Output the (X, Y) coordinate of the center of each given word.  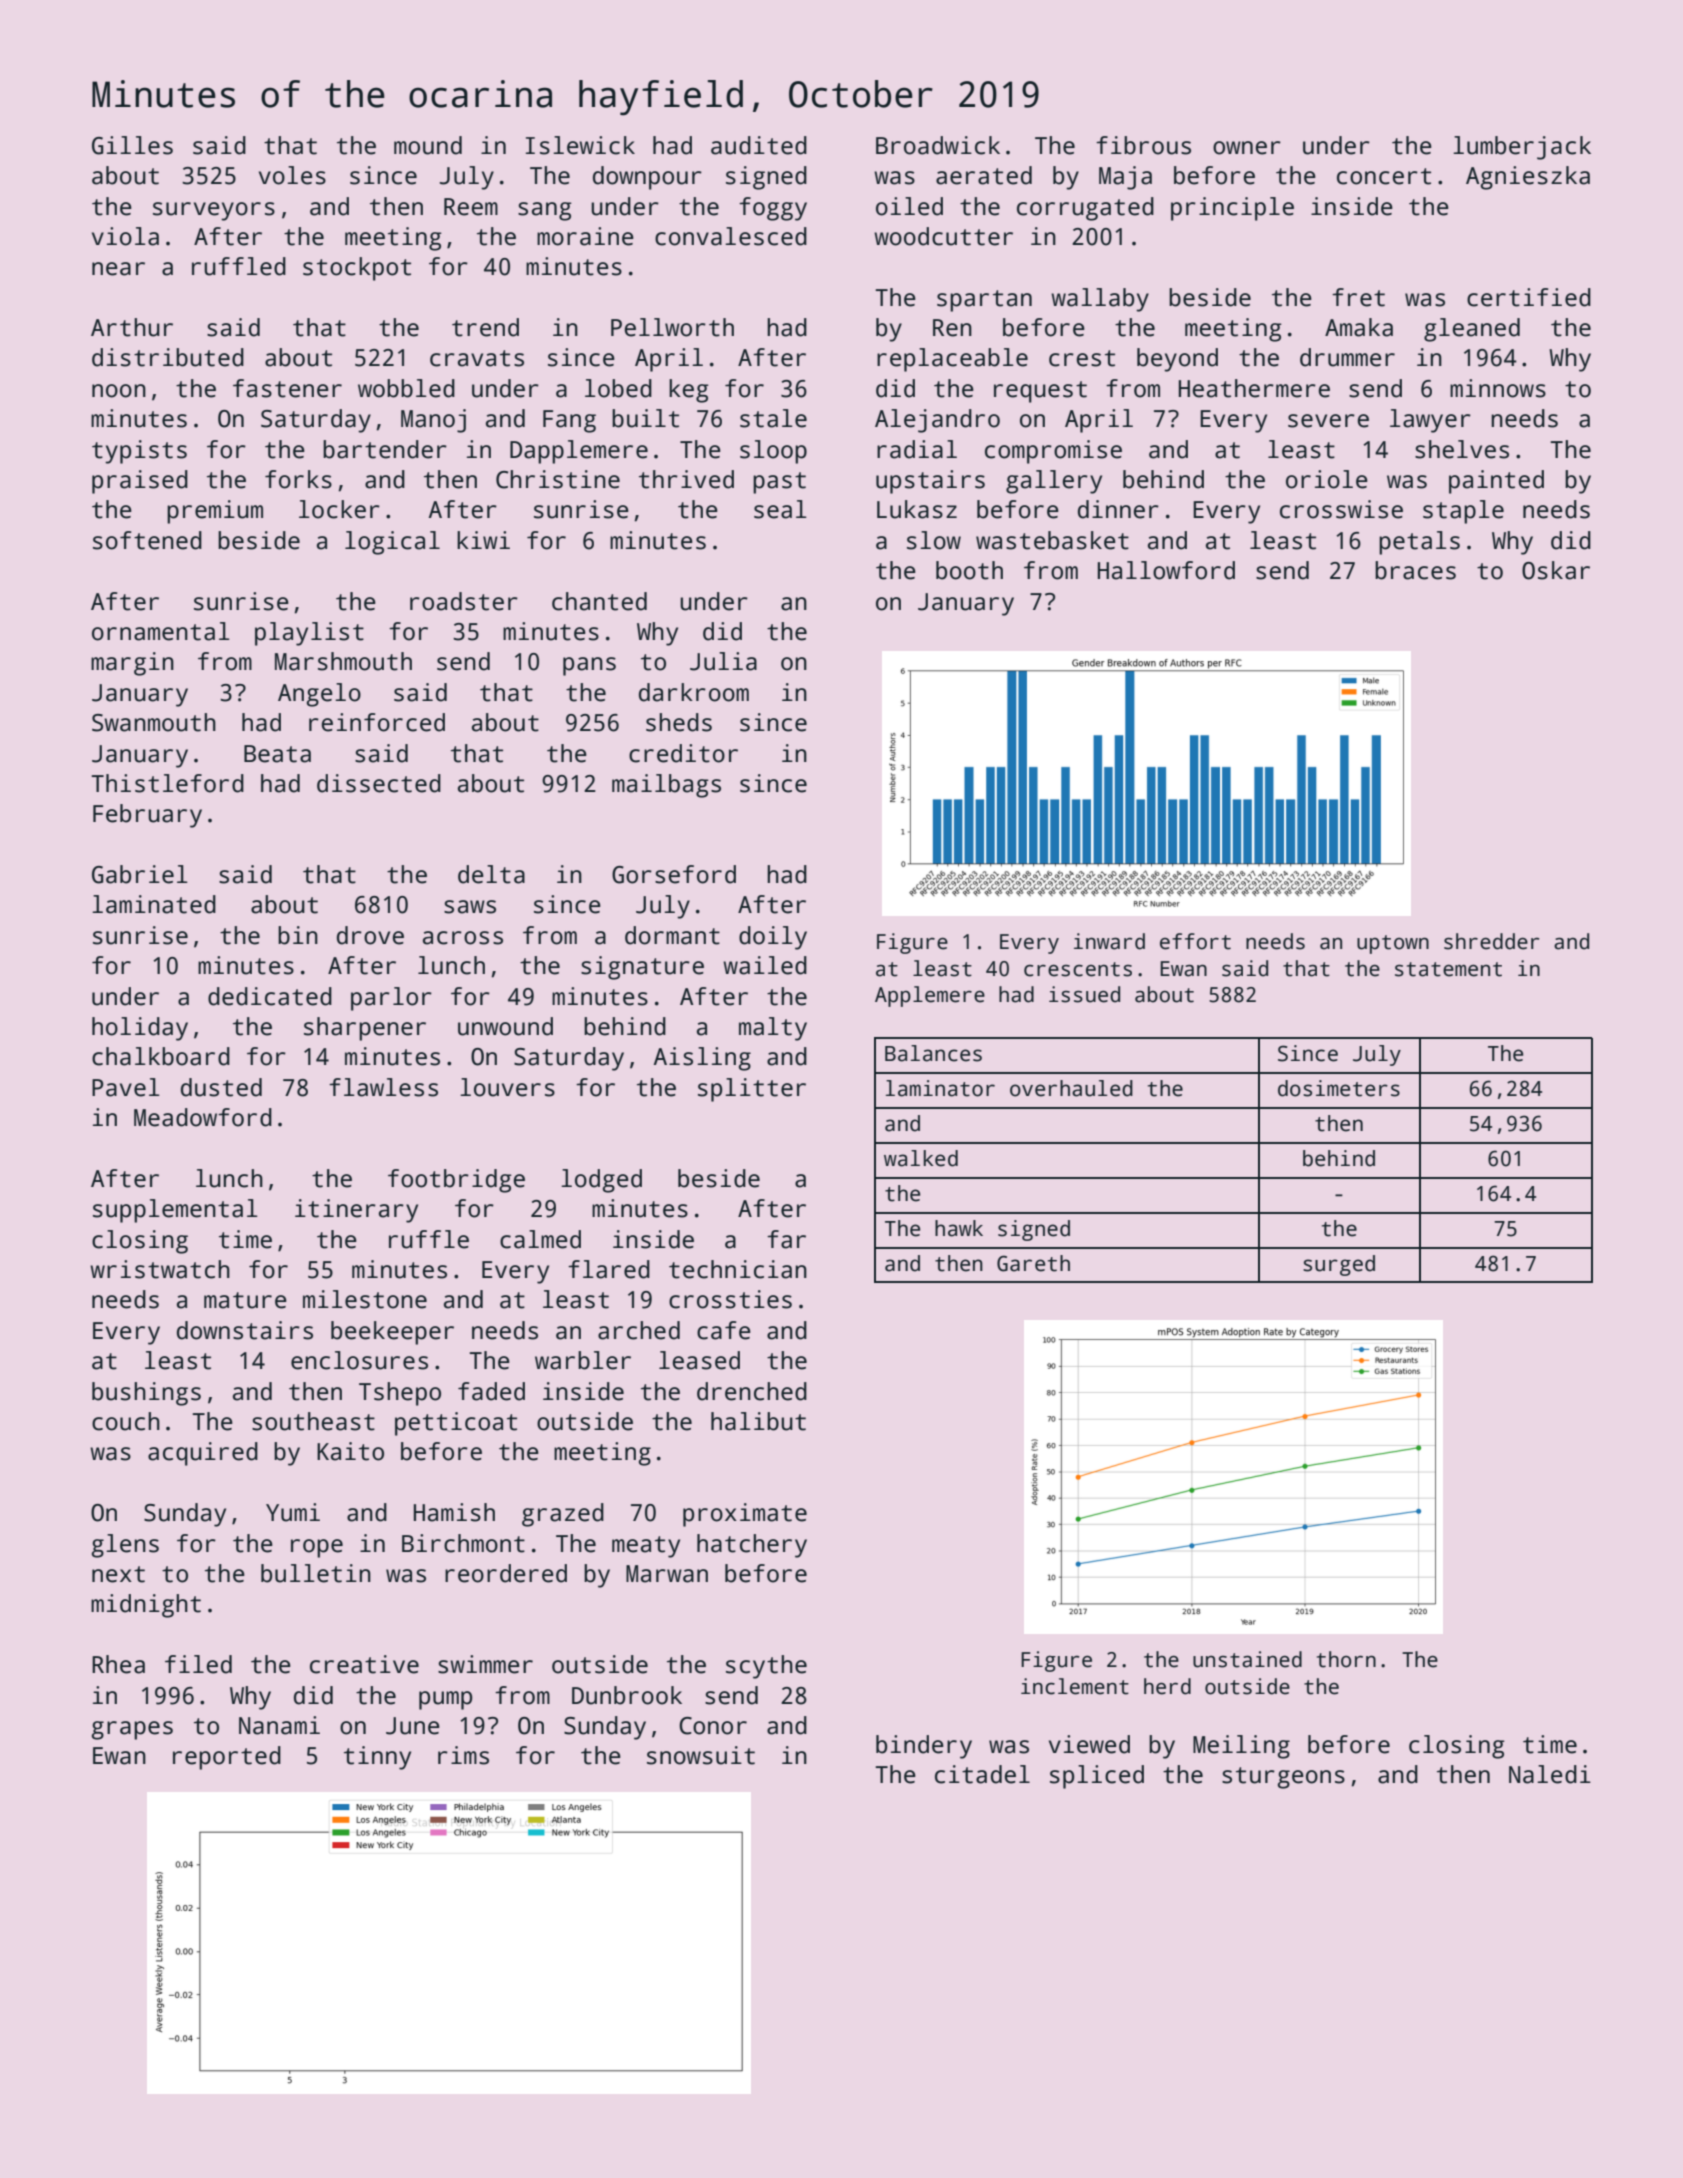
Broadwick (938, 145)
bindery (924, 1747)
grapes (132, 1730)
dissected (379, 783)
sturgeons (1283, 1778)
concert (1384, 176)
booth (969, 570)
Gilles (132, 145)
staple (1463, 512)
